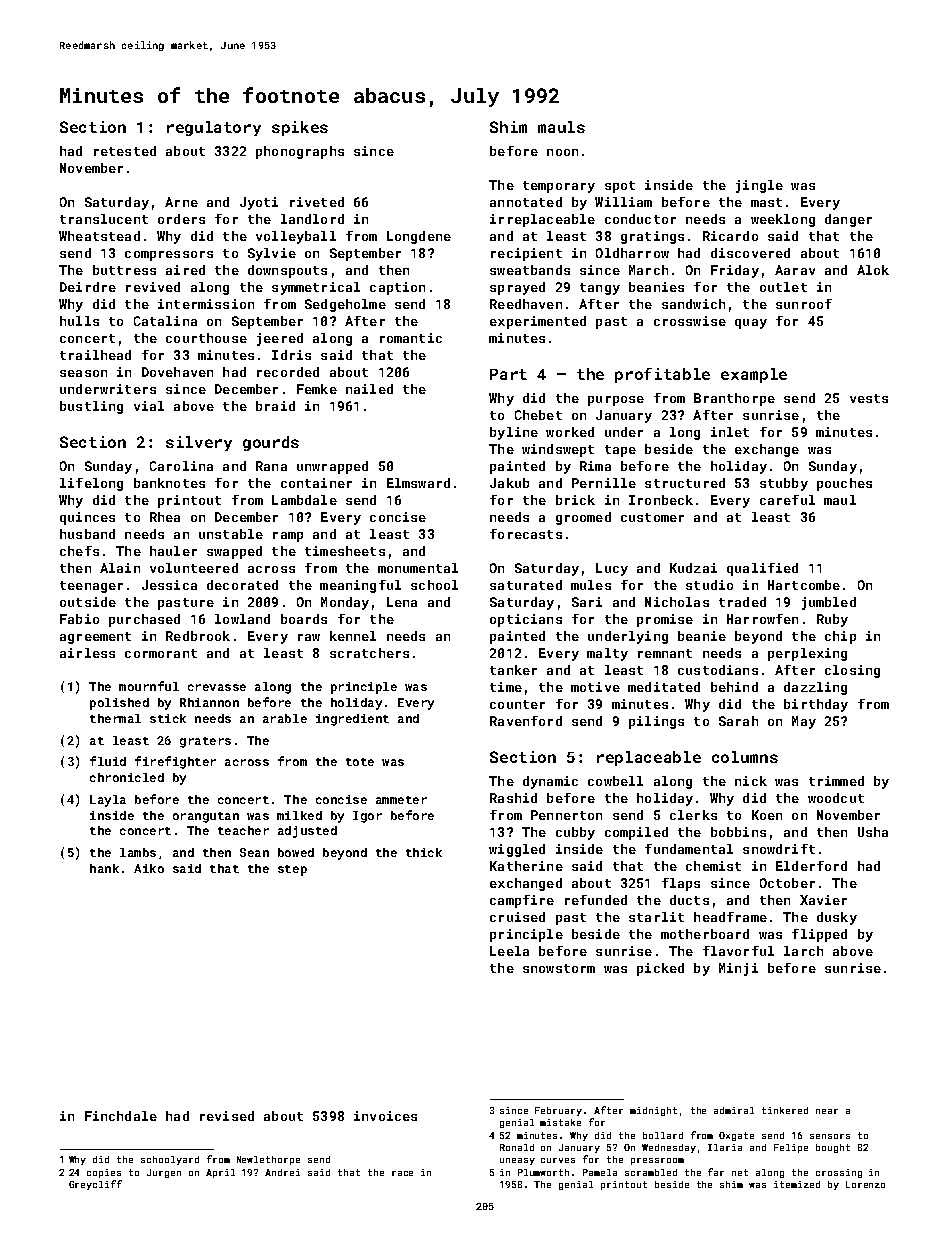  I want to click on Leela, so click(509, 951).
